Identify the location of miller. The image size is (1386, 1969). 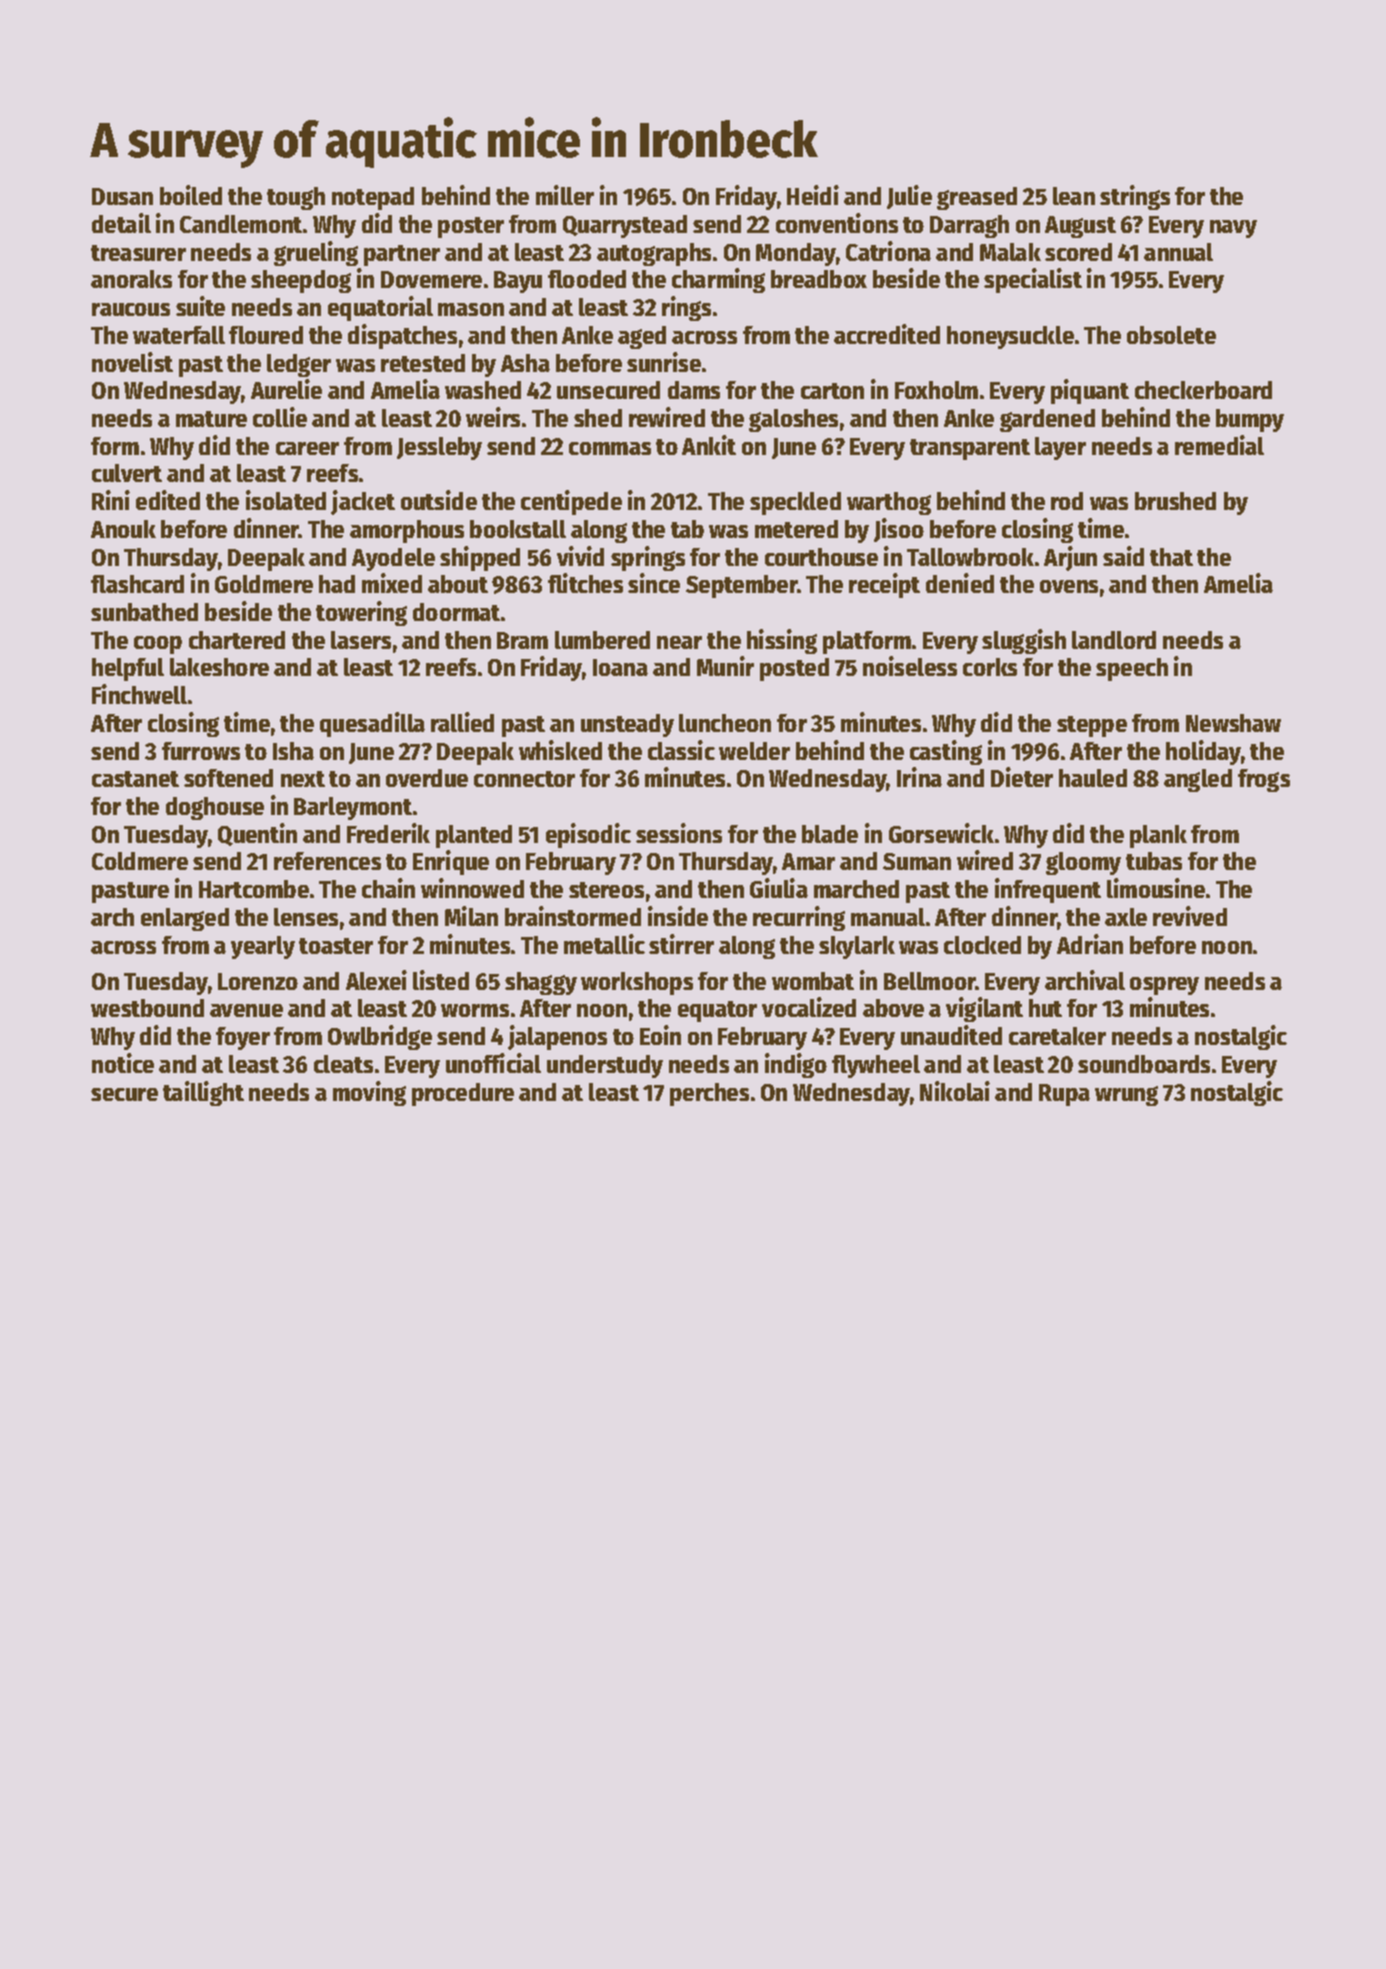
(565, 195).
